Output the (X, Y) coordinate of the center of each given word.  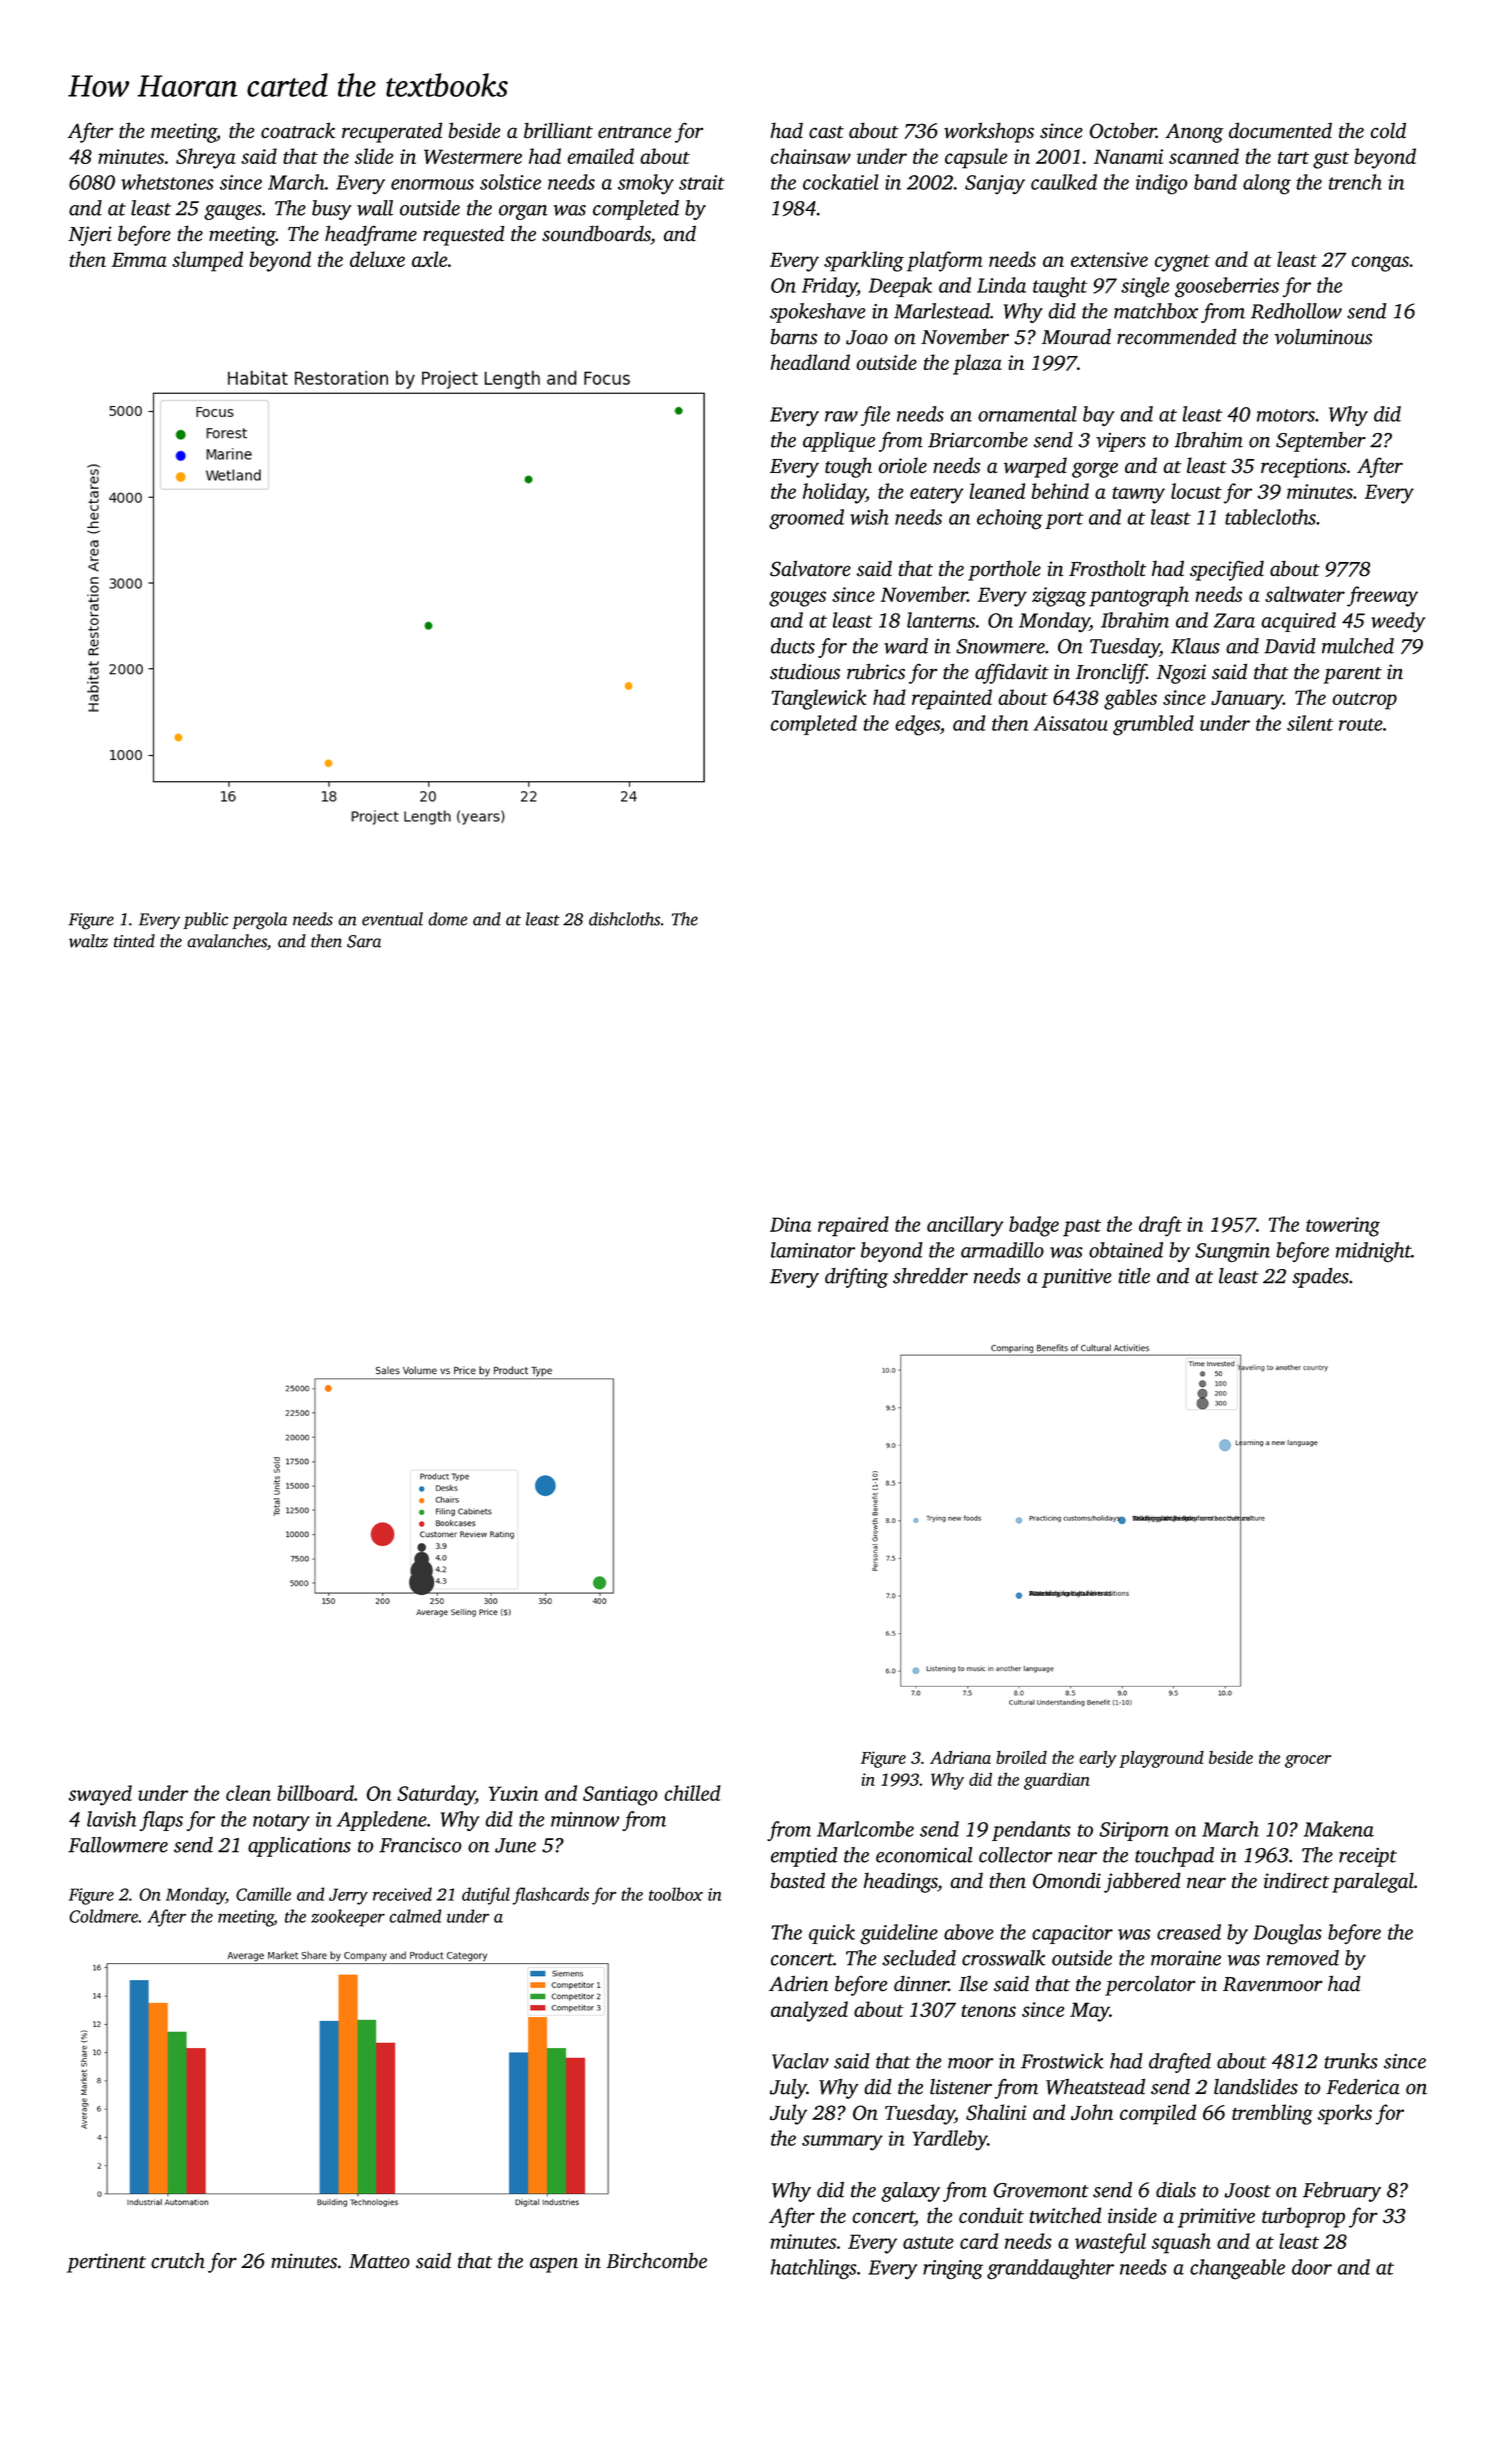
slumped (207, 261)
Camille (263, 1894)
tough (848, 467)
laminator (813, 1250)
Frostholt (1107, 568)
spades (1320, 1278)
